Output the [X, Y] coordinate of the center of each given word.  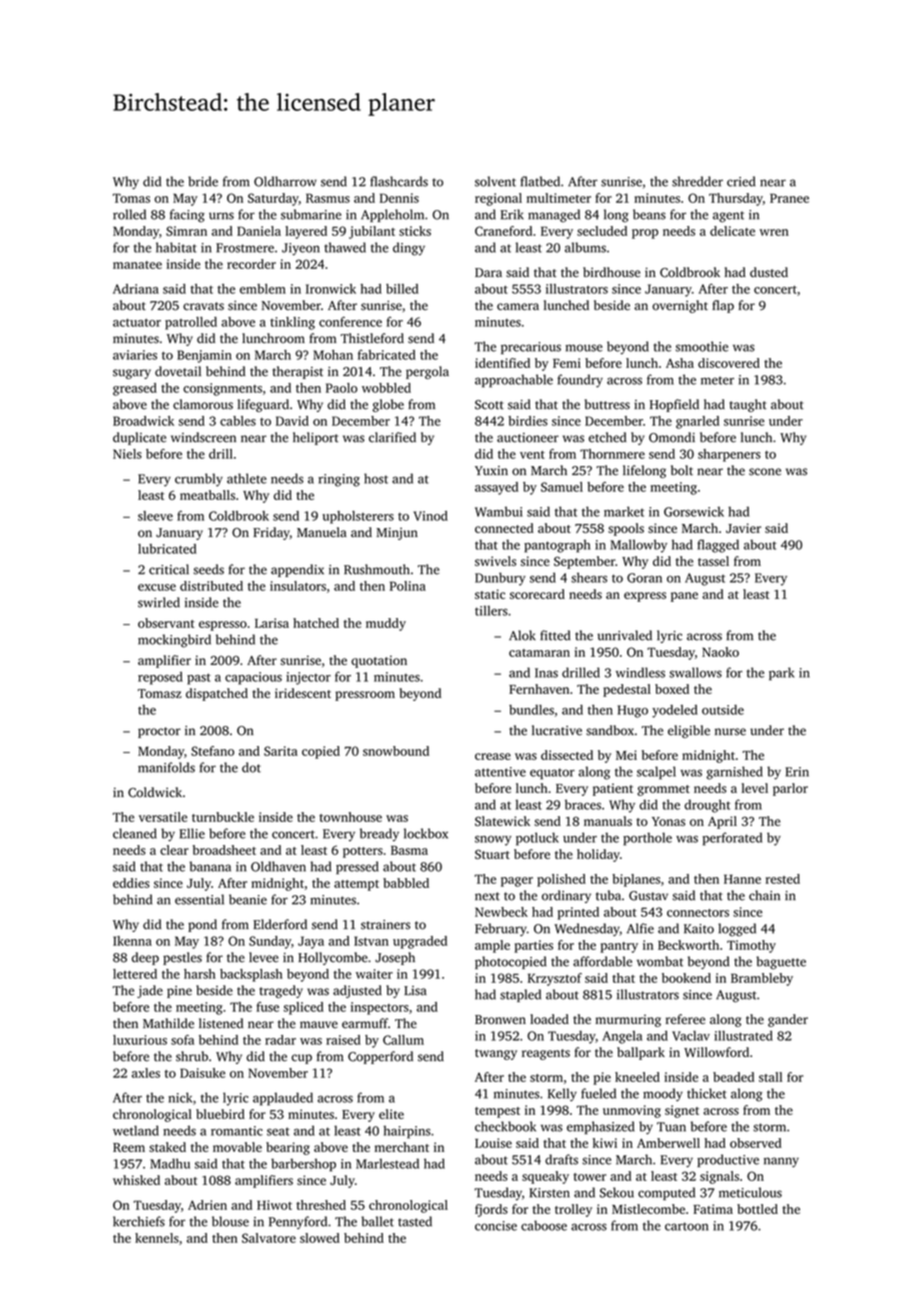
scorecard [537, 594]
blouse [230, 1221]
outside [723, 710]
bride [203, 181]
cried [741, 181]
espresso [223, 626]
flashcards [399, 181]
